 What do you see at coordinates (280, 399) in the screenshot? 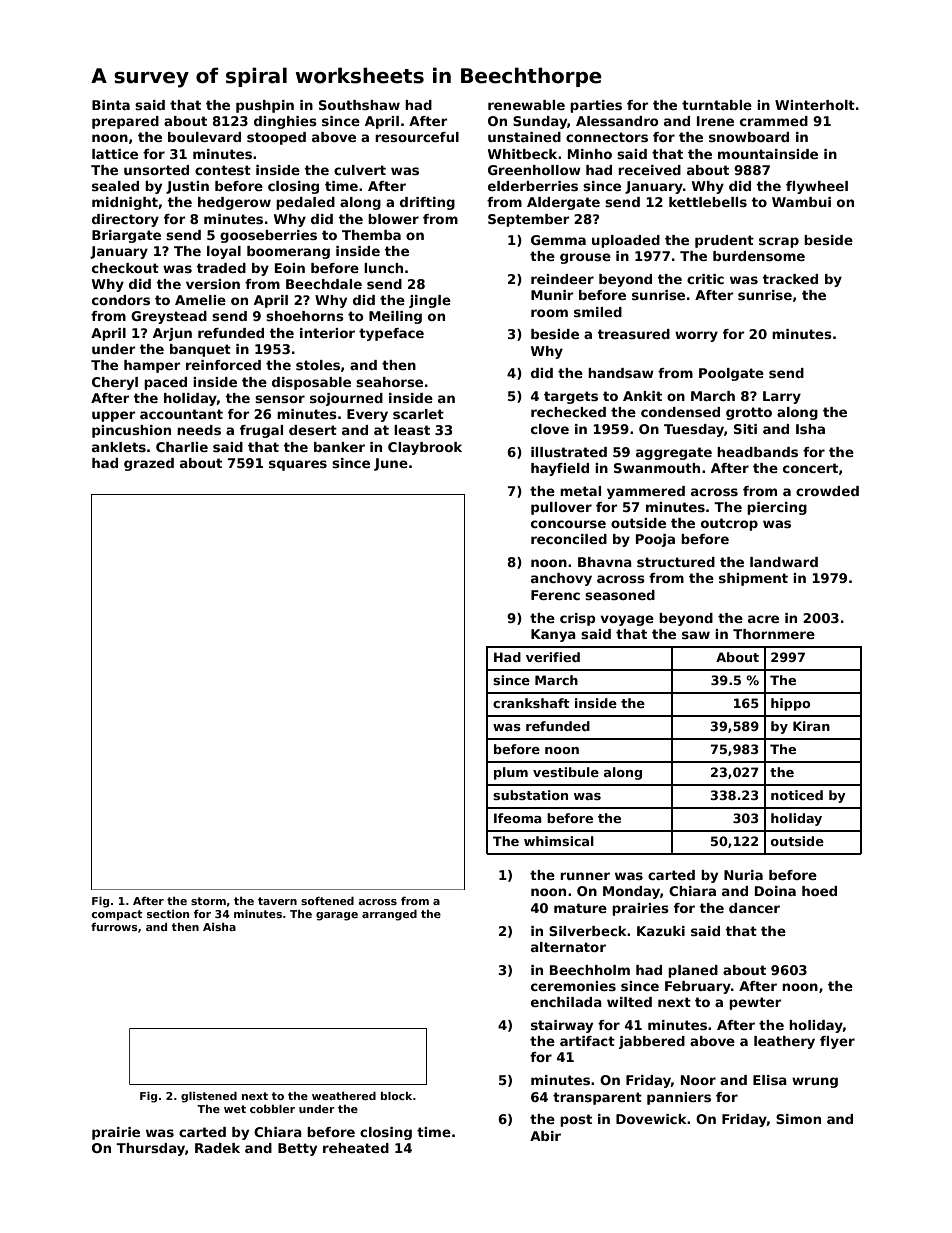
I see `sensor` at bounding box center [280, 399].
